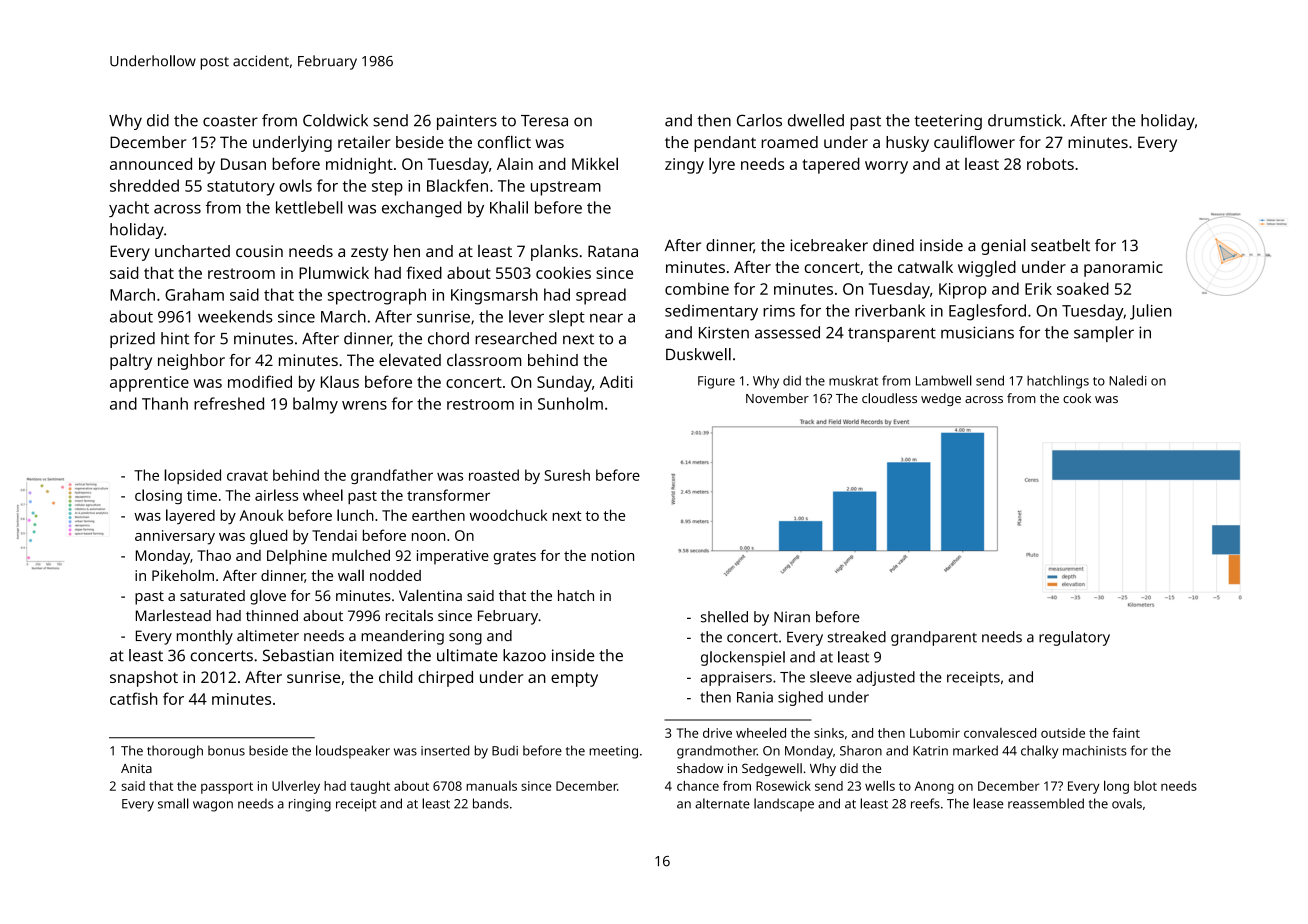 Image resolution: width=1308 pixels, height=924 pixels. I want to click on grandparent, so click(934, 638).
